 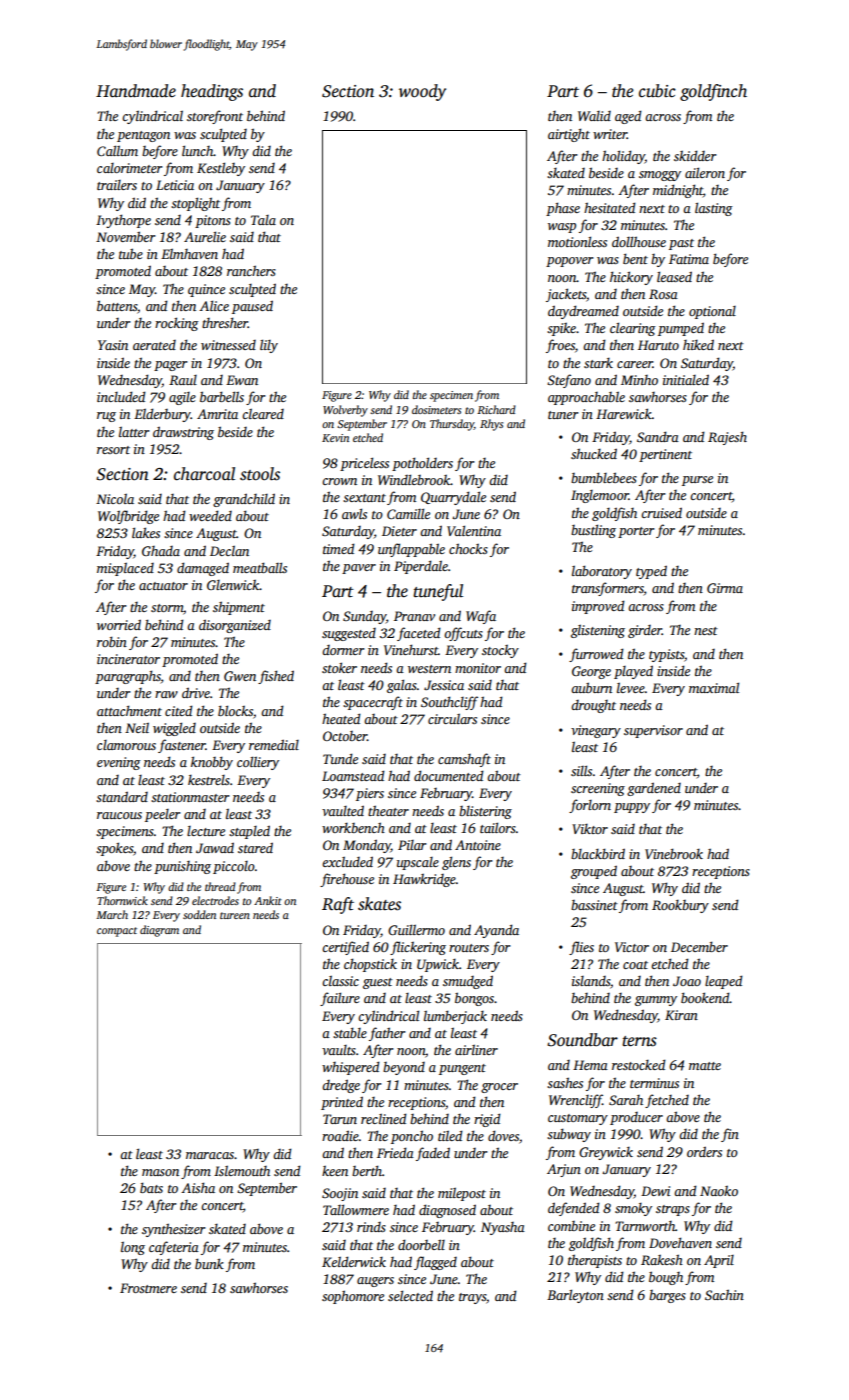 I want to click on Inglemoor, so click(x=600, y=496).
